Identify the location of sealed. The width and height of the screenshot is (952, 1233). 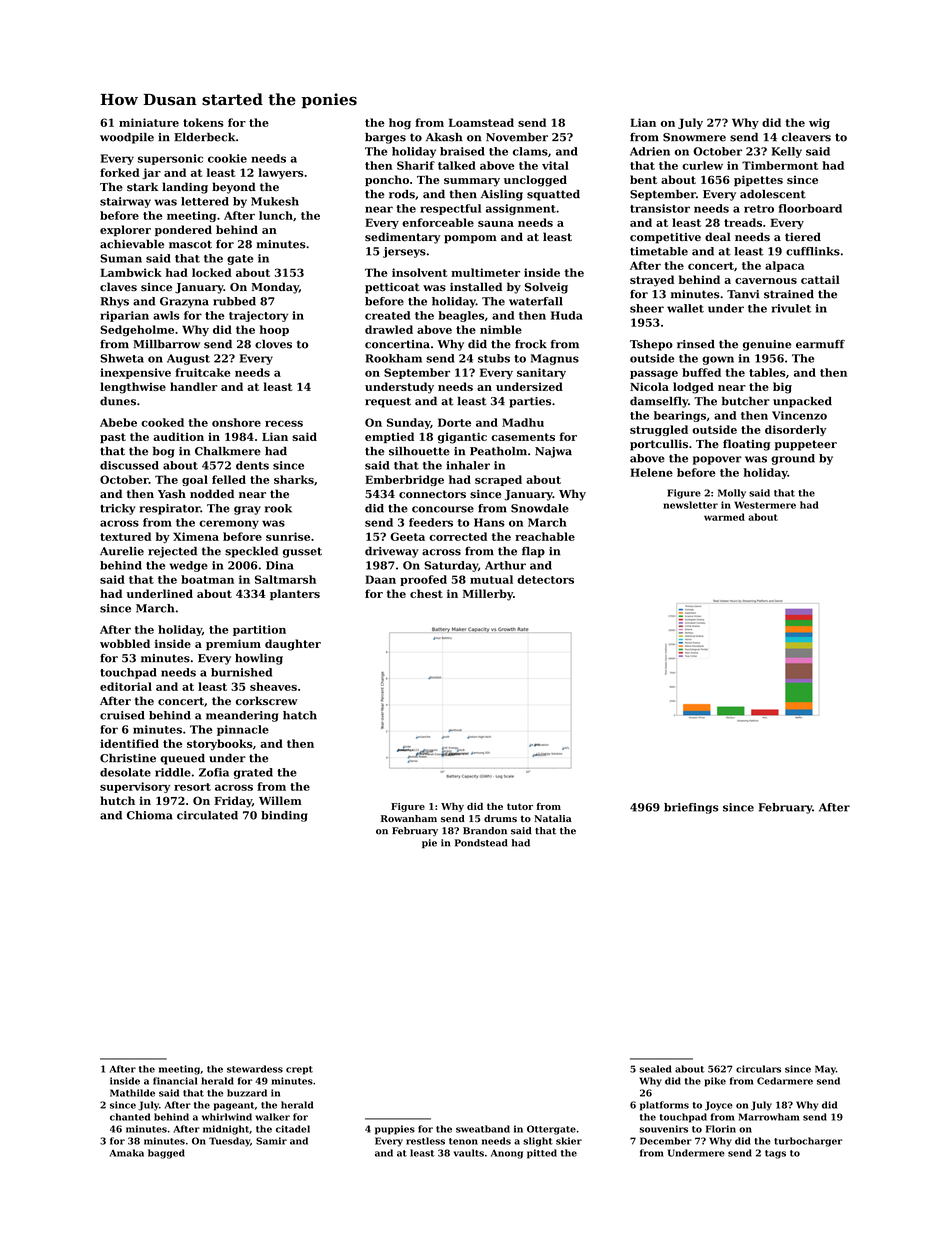
(655, 1069).
